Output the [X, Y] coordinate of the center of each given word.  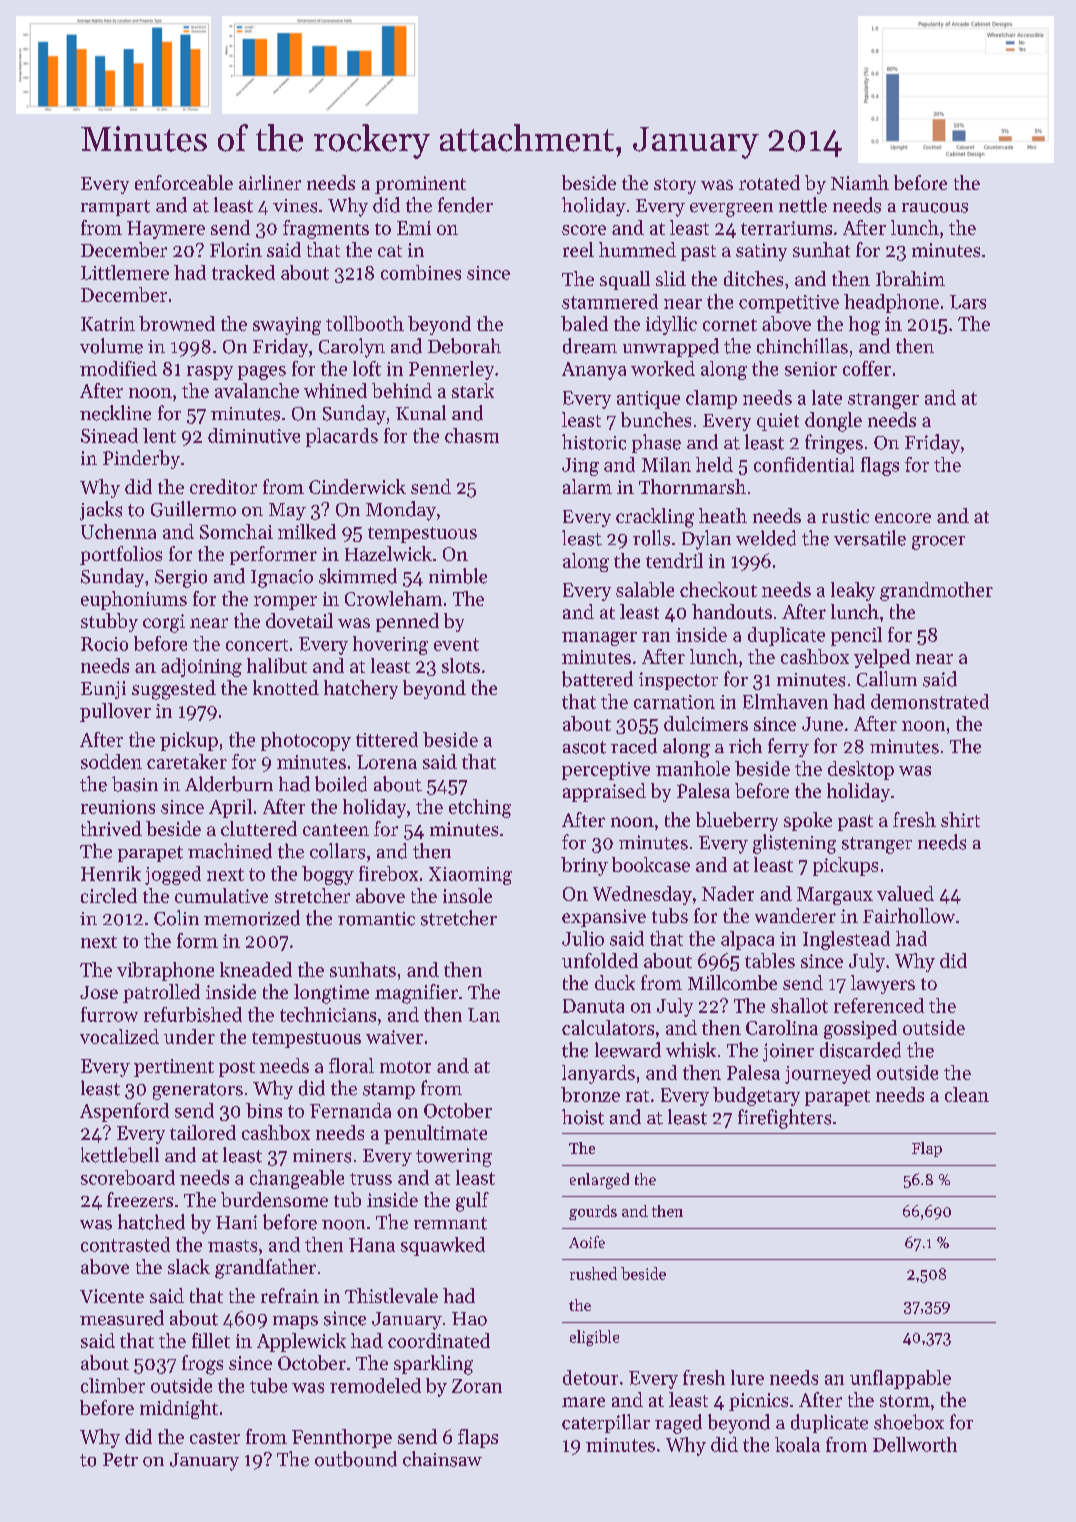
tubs [670, 915]
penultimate [435, 1134]
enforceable [184, 182]
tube [268, 1385]
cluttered [259, 828]
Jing [580, 467]
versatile [870, 538]
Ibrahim [910, 278]
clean [967, 1094]
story [675, 186]
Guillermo [193, 509]
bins [264, 1110]
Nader [728, 893]
